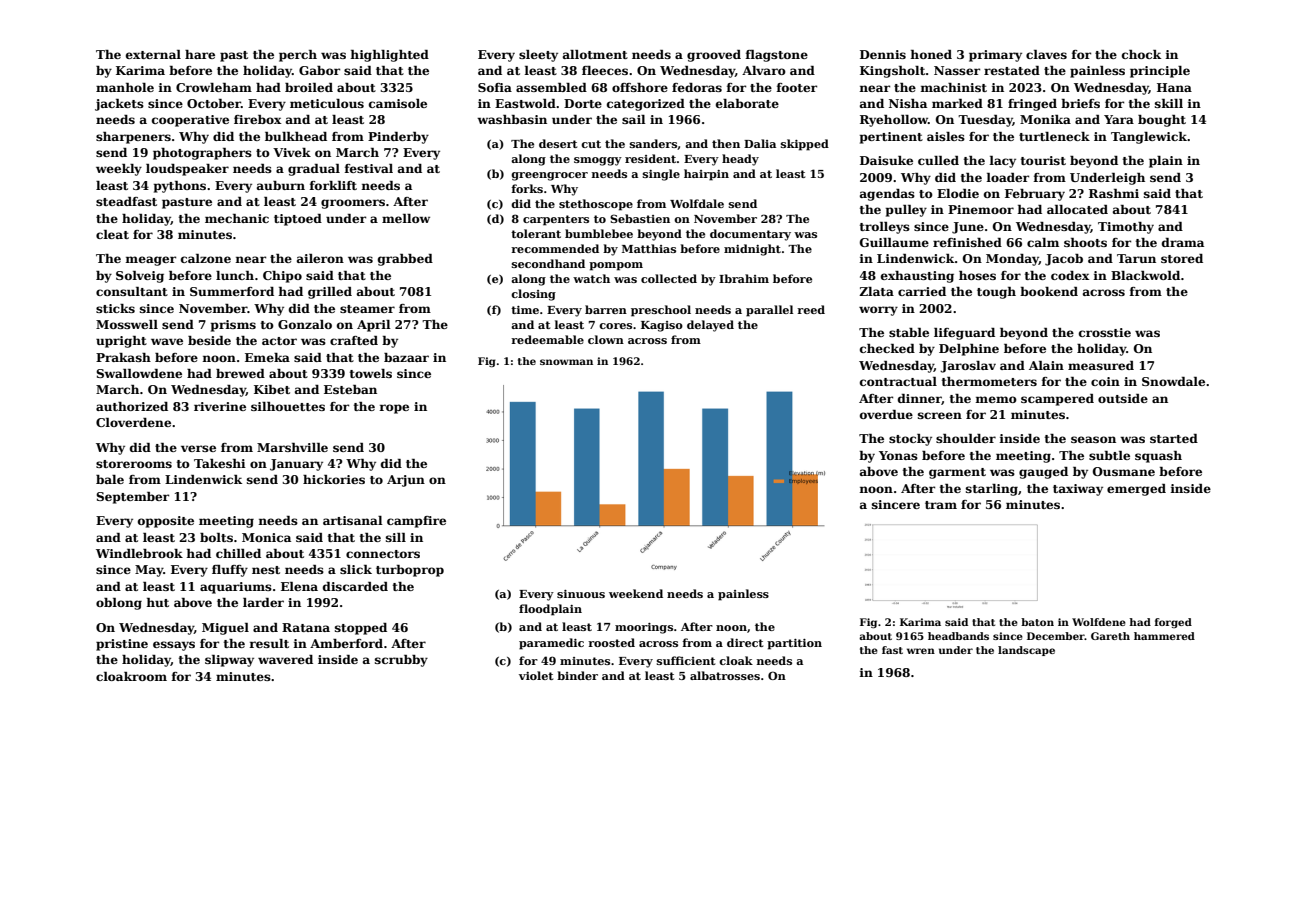  Describe the element at coordinates (229, 661) in the screenshot. I see `slipway` at that location.
